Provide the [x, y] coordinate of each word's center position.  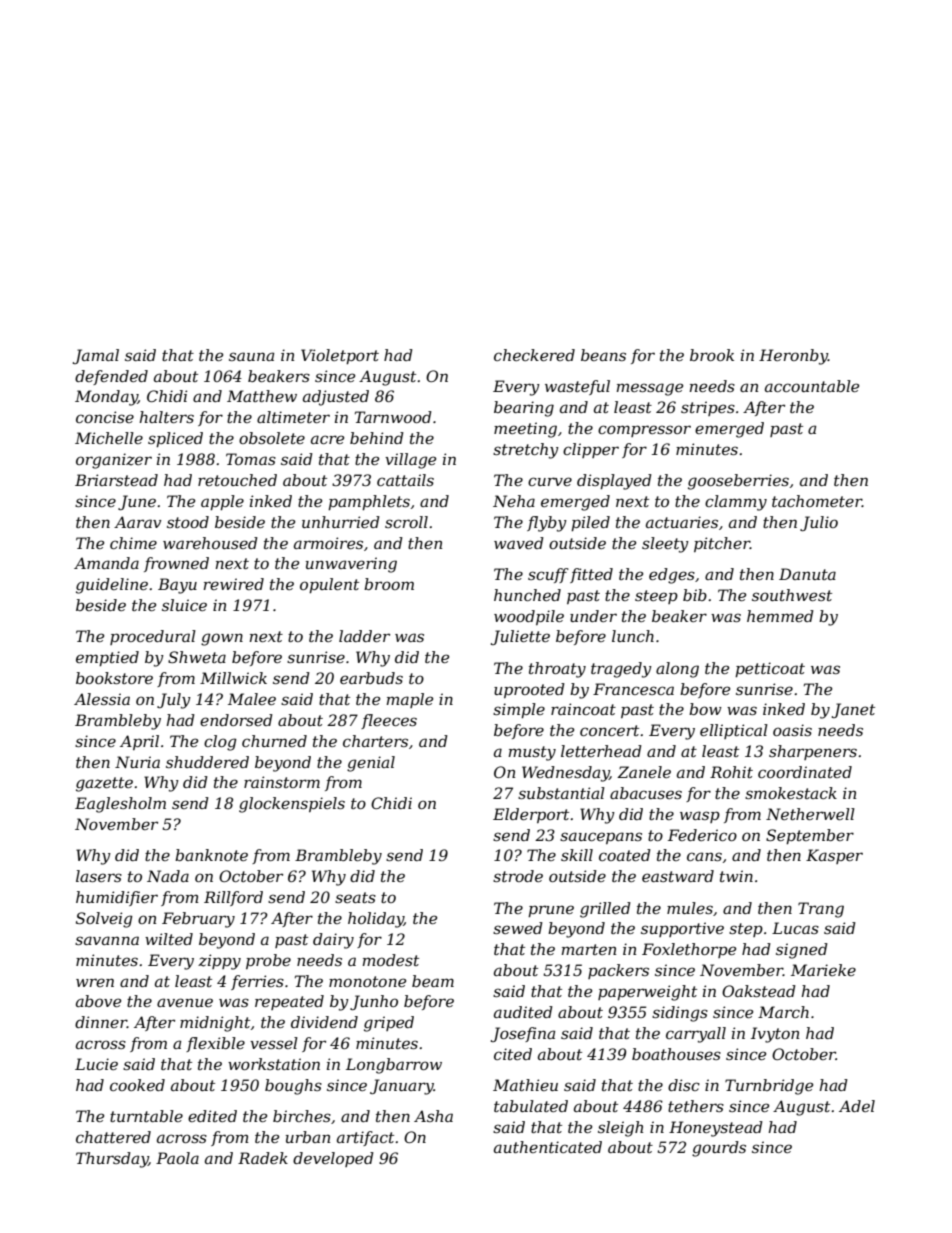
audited [523, 1012]
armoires [328, 543]
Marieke [823, 970]
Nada [168, 876]
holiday [376, 920]
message [650, 389]
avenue [185, 1002]
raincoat [583, 709]
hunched [527, 595]
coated [625, 855]
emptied [107, 658]
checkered [534, 355]
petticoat [770, 669]
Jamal [96, 356]
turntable [146, 1116]
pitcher [722, 544]
